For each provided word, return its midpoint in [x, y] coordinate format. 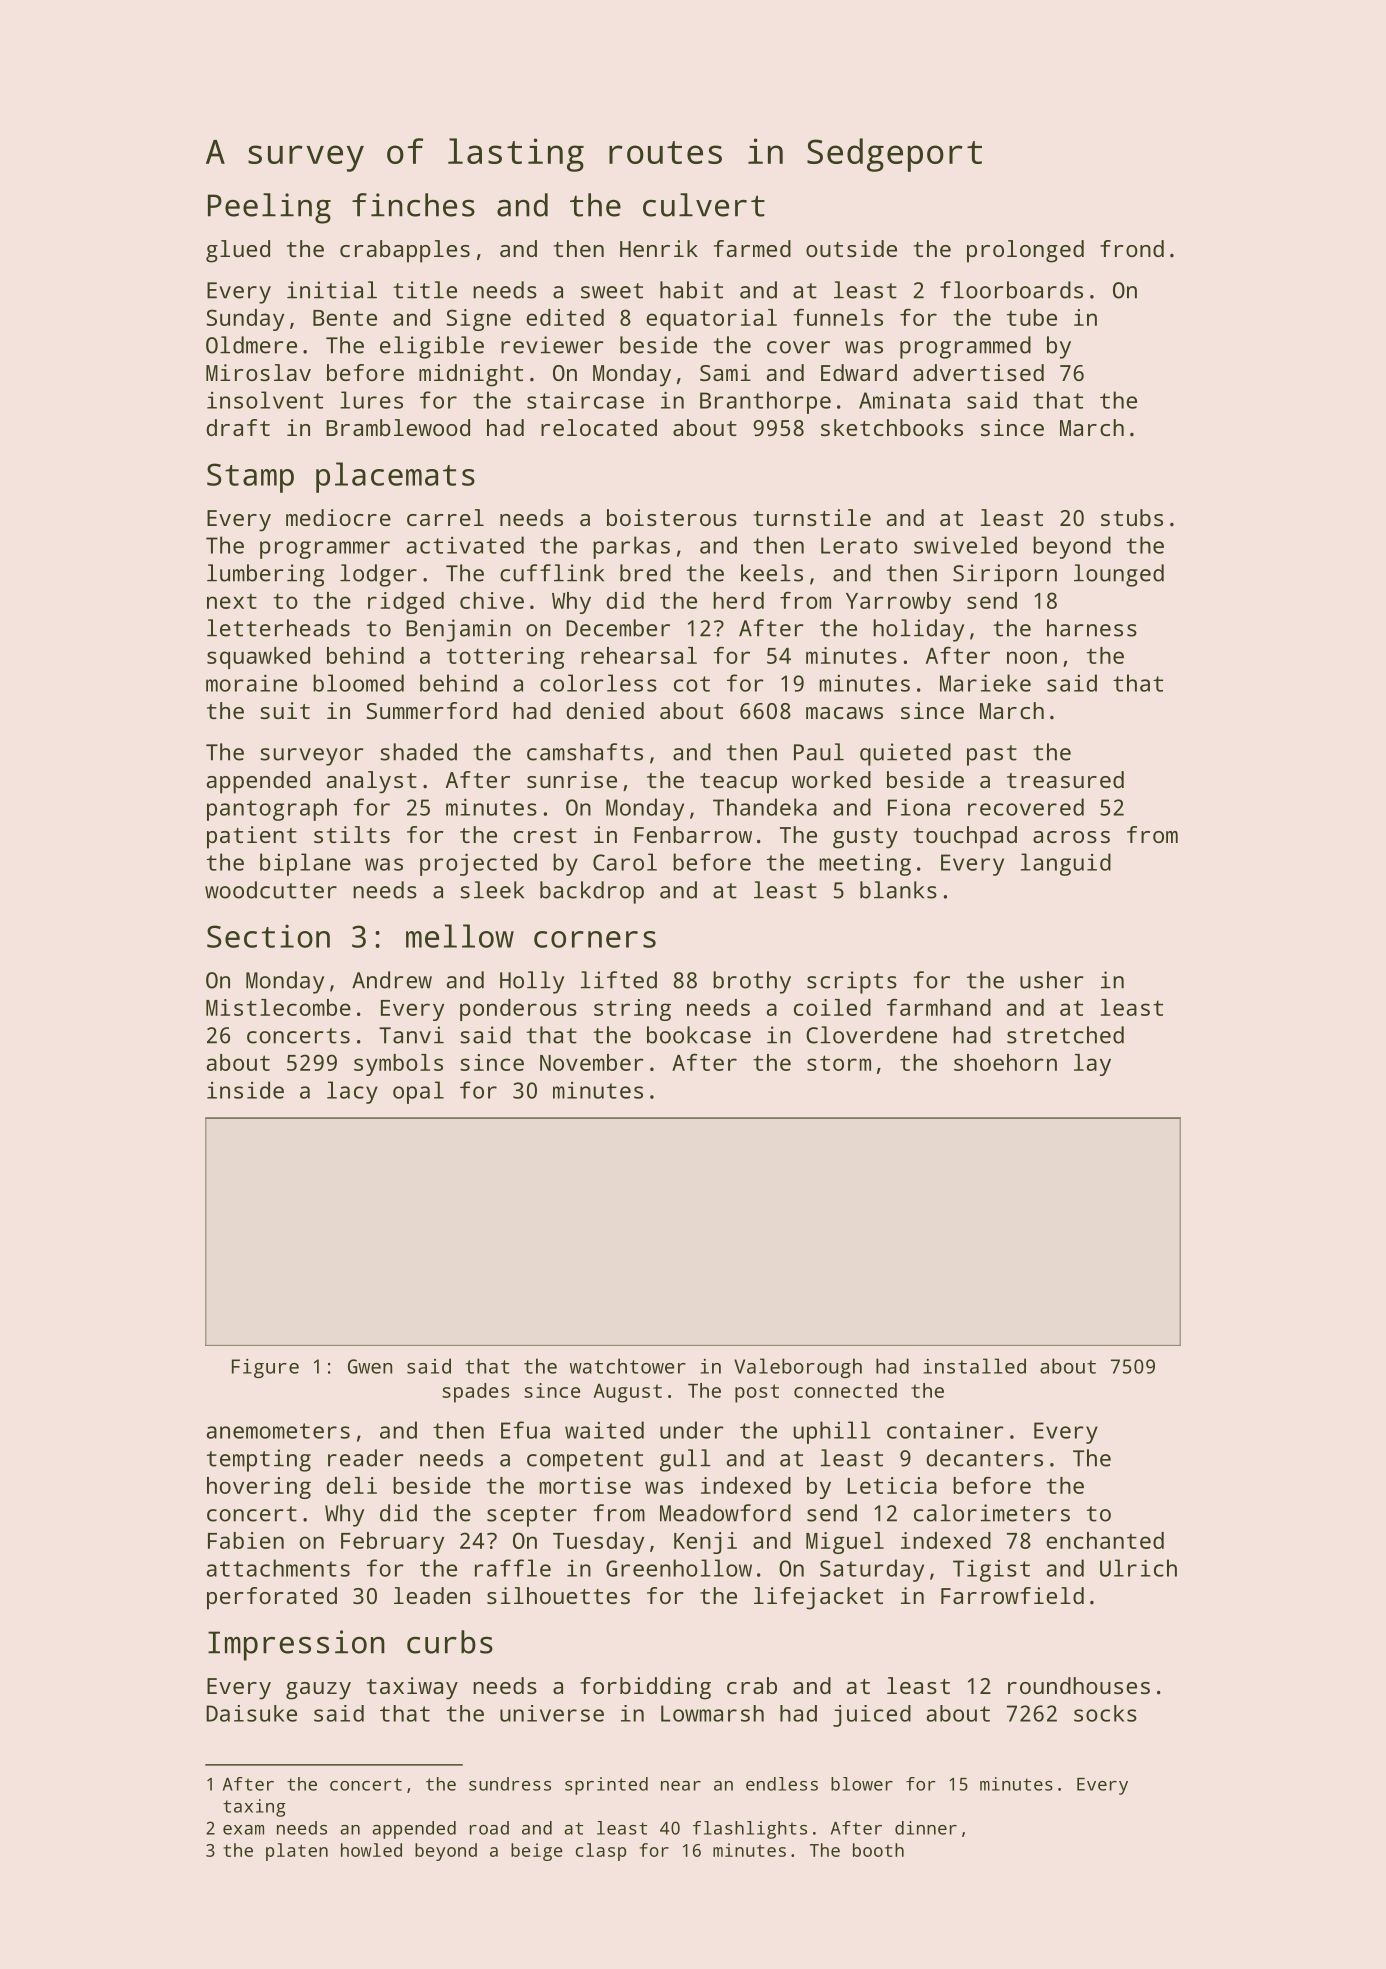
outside [851, 248]
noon [1032, 657]
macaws [844, 713]
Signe [479, 320]
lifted [619, 980]
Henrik [659, 248]
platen [297, 1852]
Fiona [919, 807]
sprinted [606, 1786]
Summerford [432, 710]
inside [245, 1090]
